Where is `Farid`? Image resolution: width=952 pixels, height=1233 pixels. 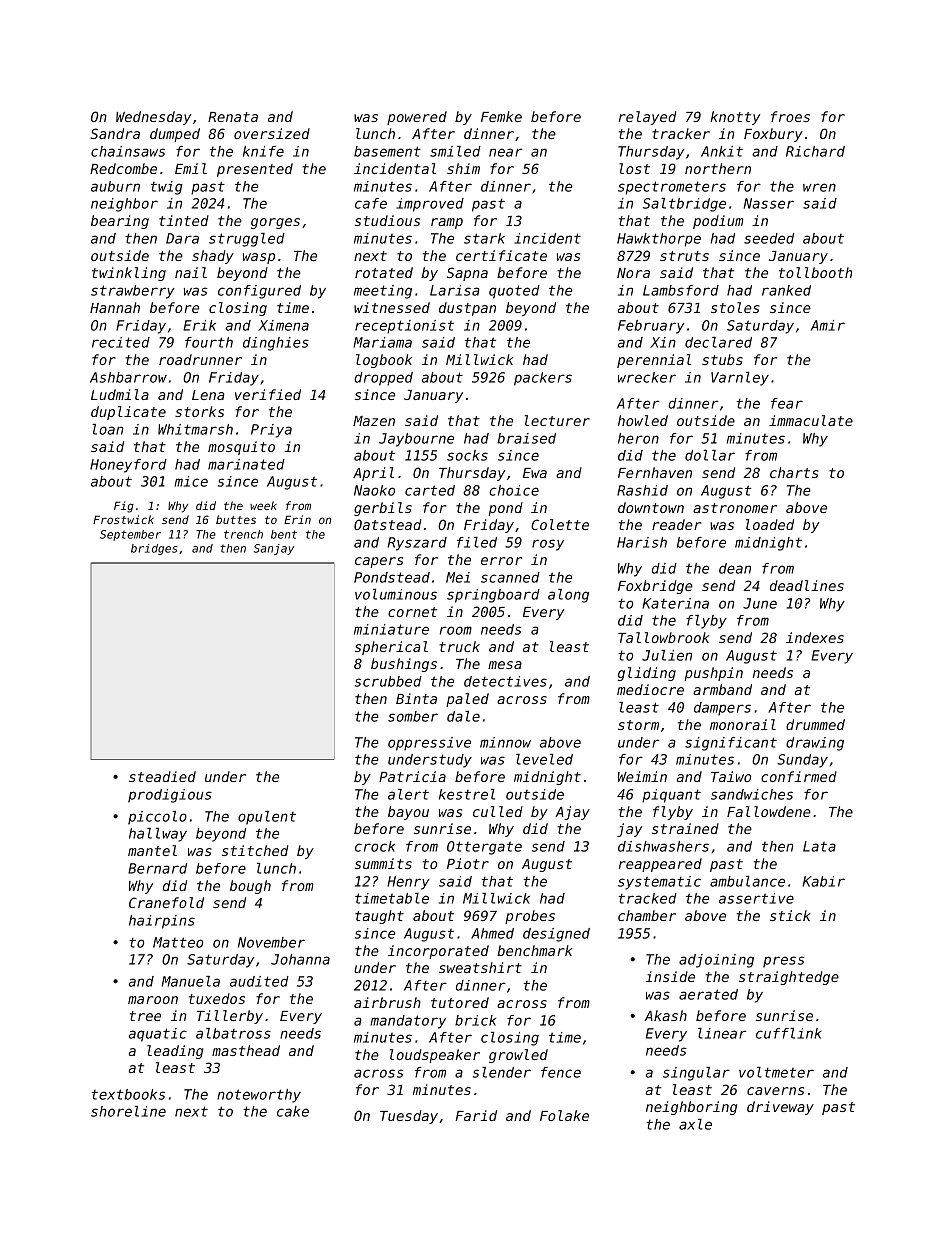
Farid is located at coordinates (476, 1115).
